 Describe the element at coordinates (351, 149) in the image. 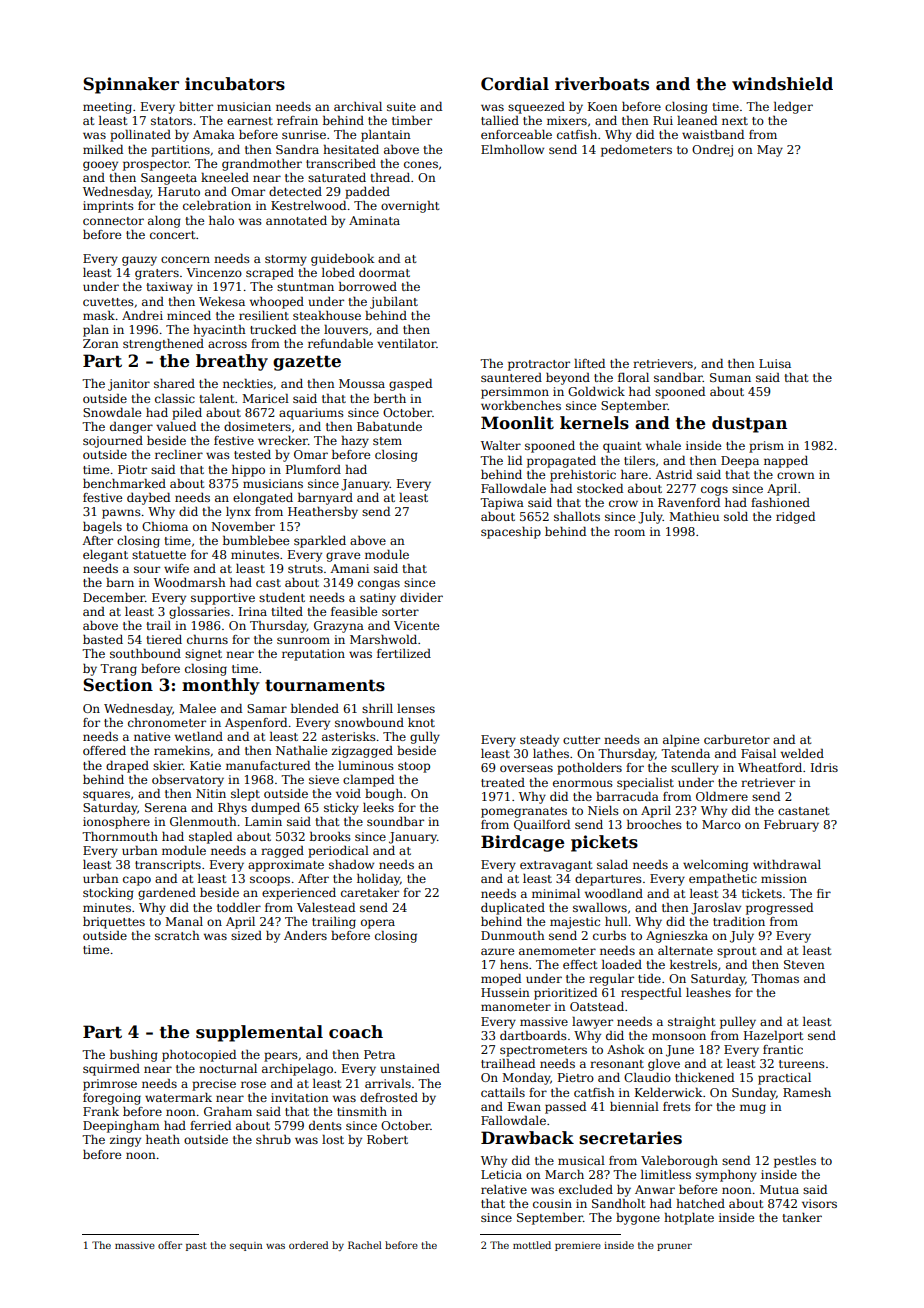

I see `hesitated` at that location.
